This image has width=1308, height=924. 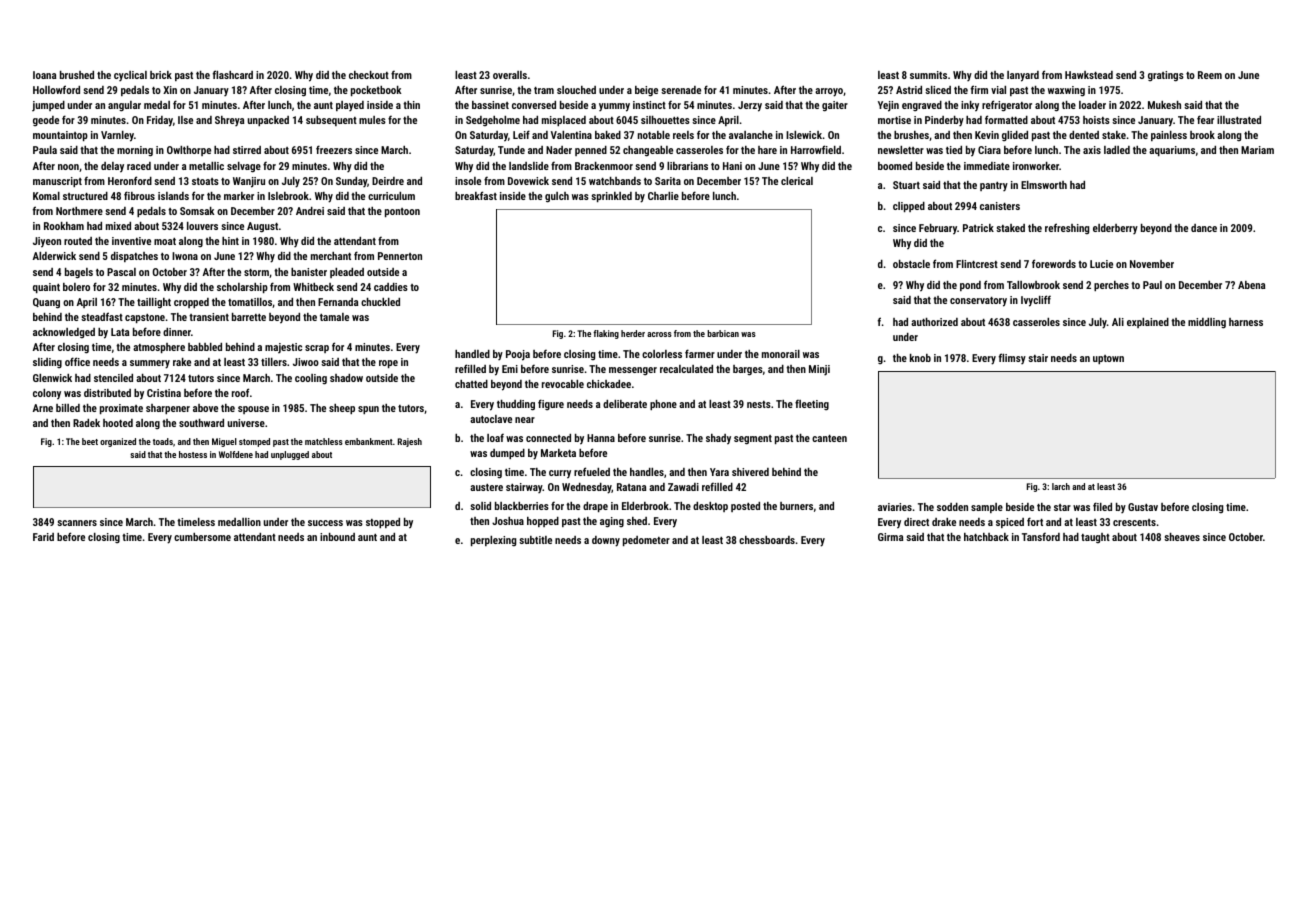 What do you see at coordinates (511, 150) in the image?
I see `Tunde` at bounding box center [511, 150].
